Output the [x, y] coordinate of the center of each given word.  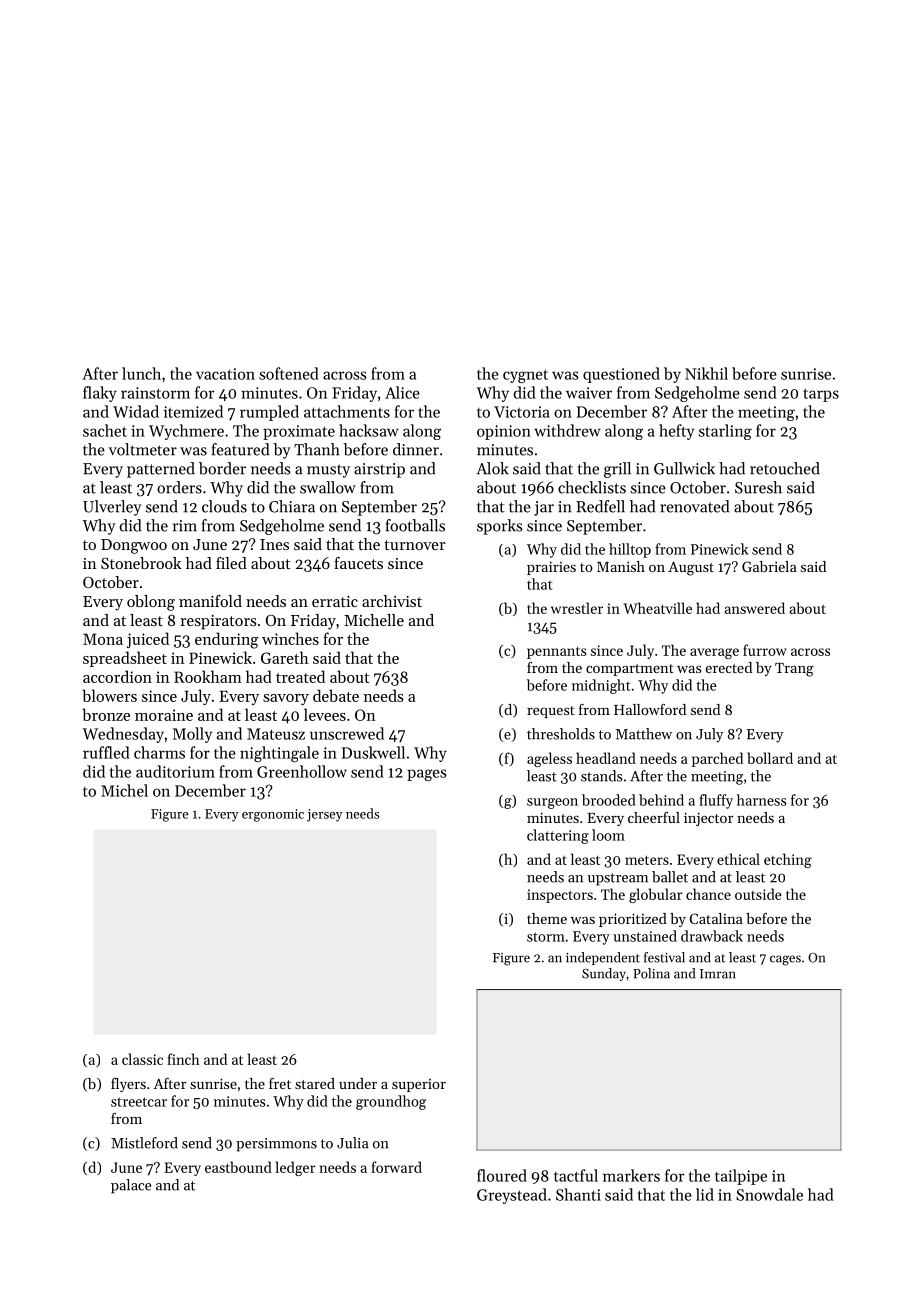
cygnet [525, 376]
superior [419, 1085]
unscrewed [347, 733]
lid [705, 1194]
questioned [621, 375]
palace [131, 1186]
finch [183, 1059]
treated [300, 676]
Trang [794, 670]
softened [289, 373]
